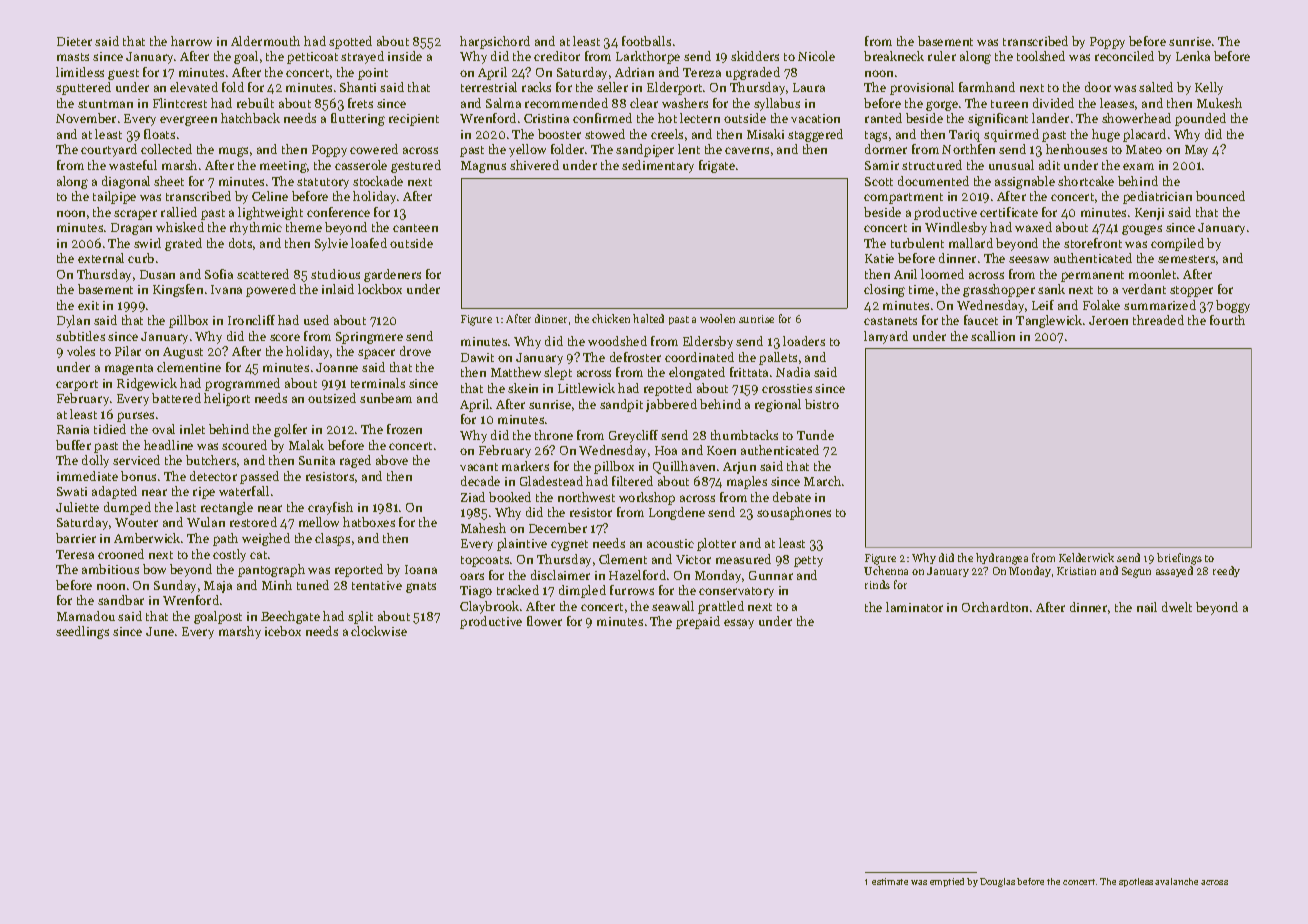 This page has width=1308, height=924. Describe the element at coordinates (1009, 212) in the page. I see `certificate` at that location.
